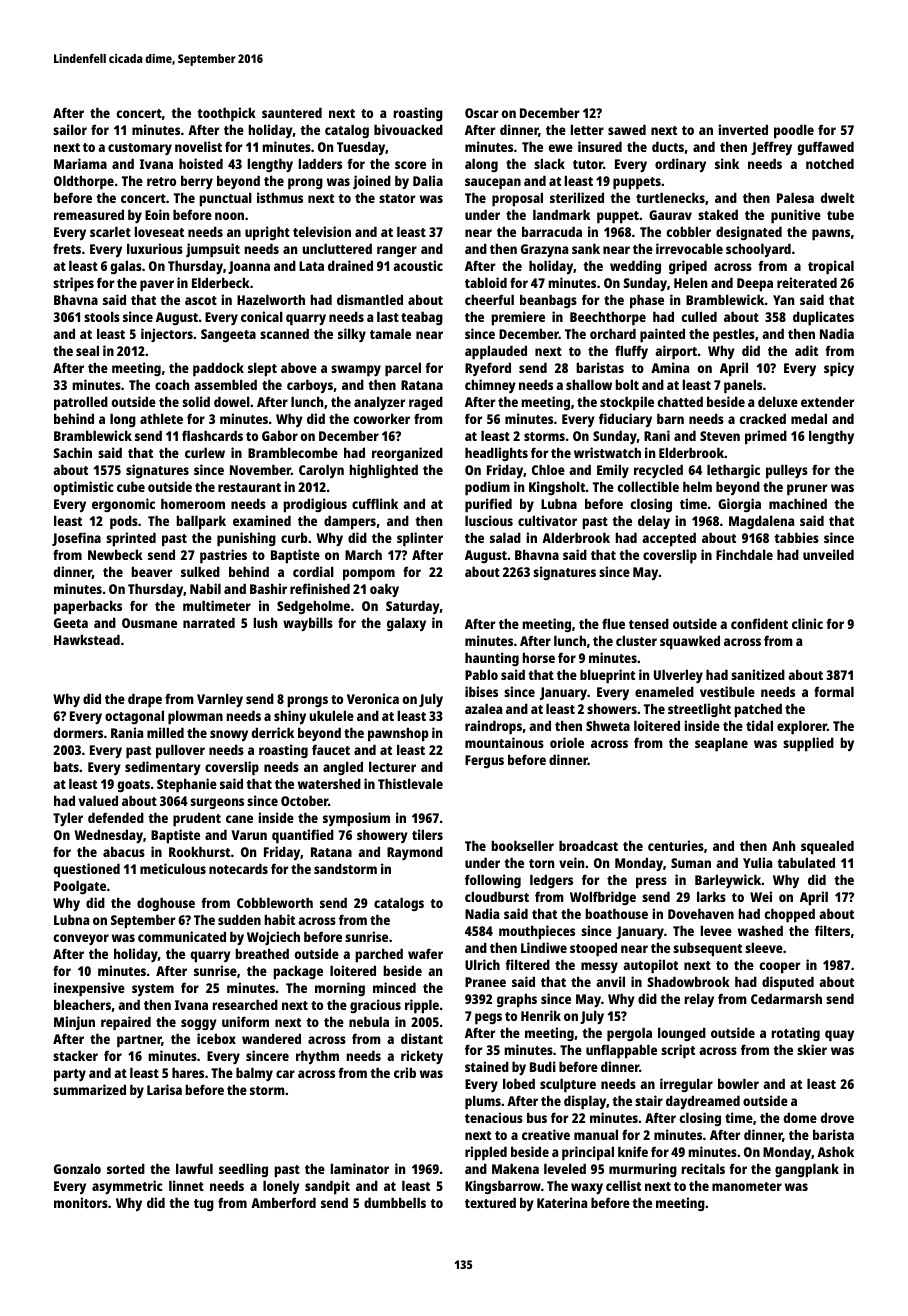 Image resolution: width=908 pixels, height=1316 pixels. I want to click on medal, so click(809, 418).
